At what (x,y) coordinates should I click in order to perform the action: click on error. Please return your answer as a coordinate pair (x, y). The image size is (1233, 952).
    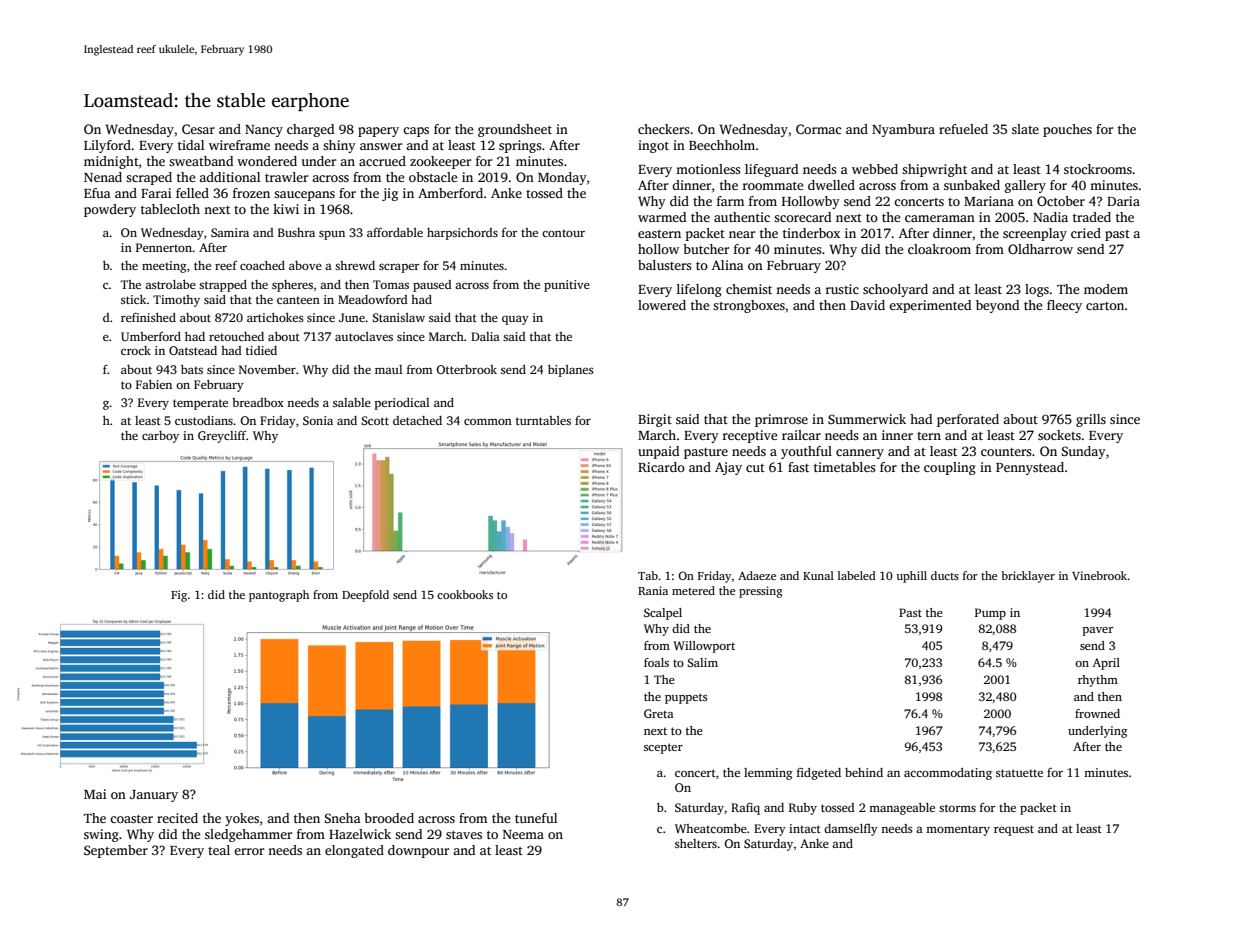
    Looking at the image, I should click on (249, 851).
